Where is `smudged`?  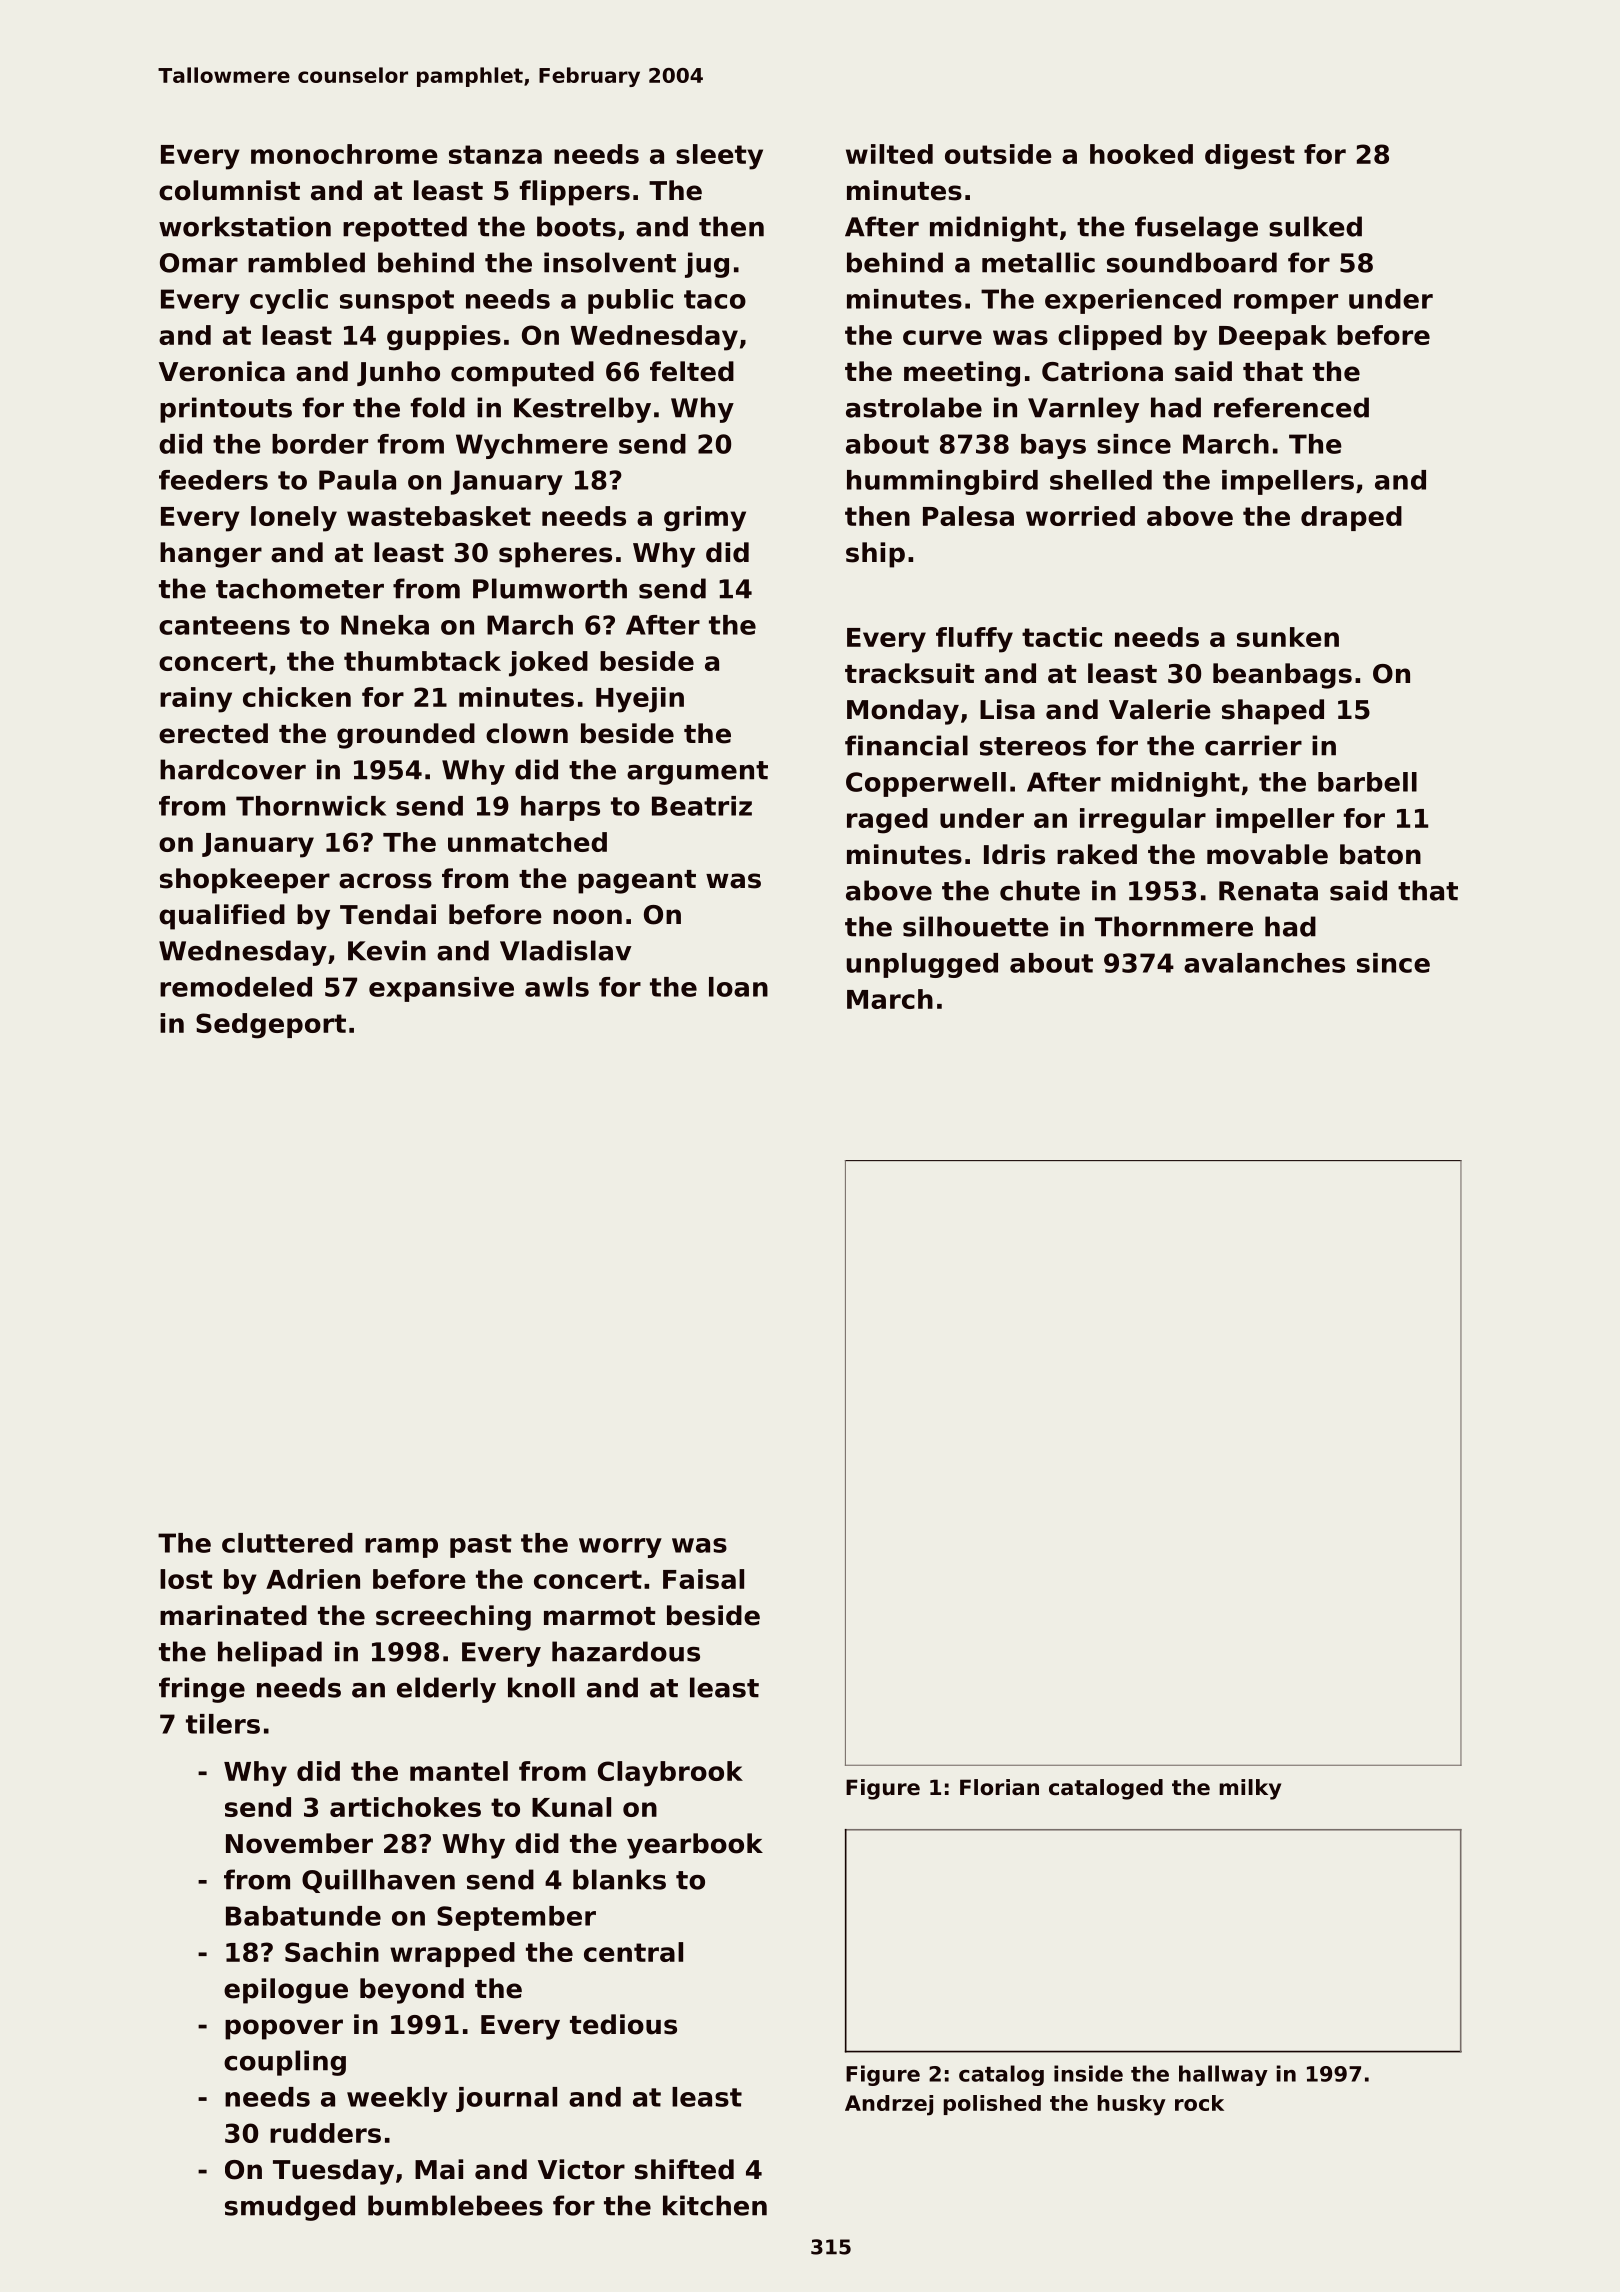
smudged is located at coordinates (290, 2208).
